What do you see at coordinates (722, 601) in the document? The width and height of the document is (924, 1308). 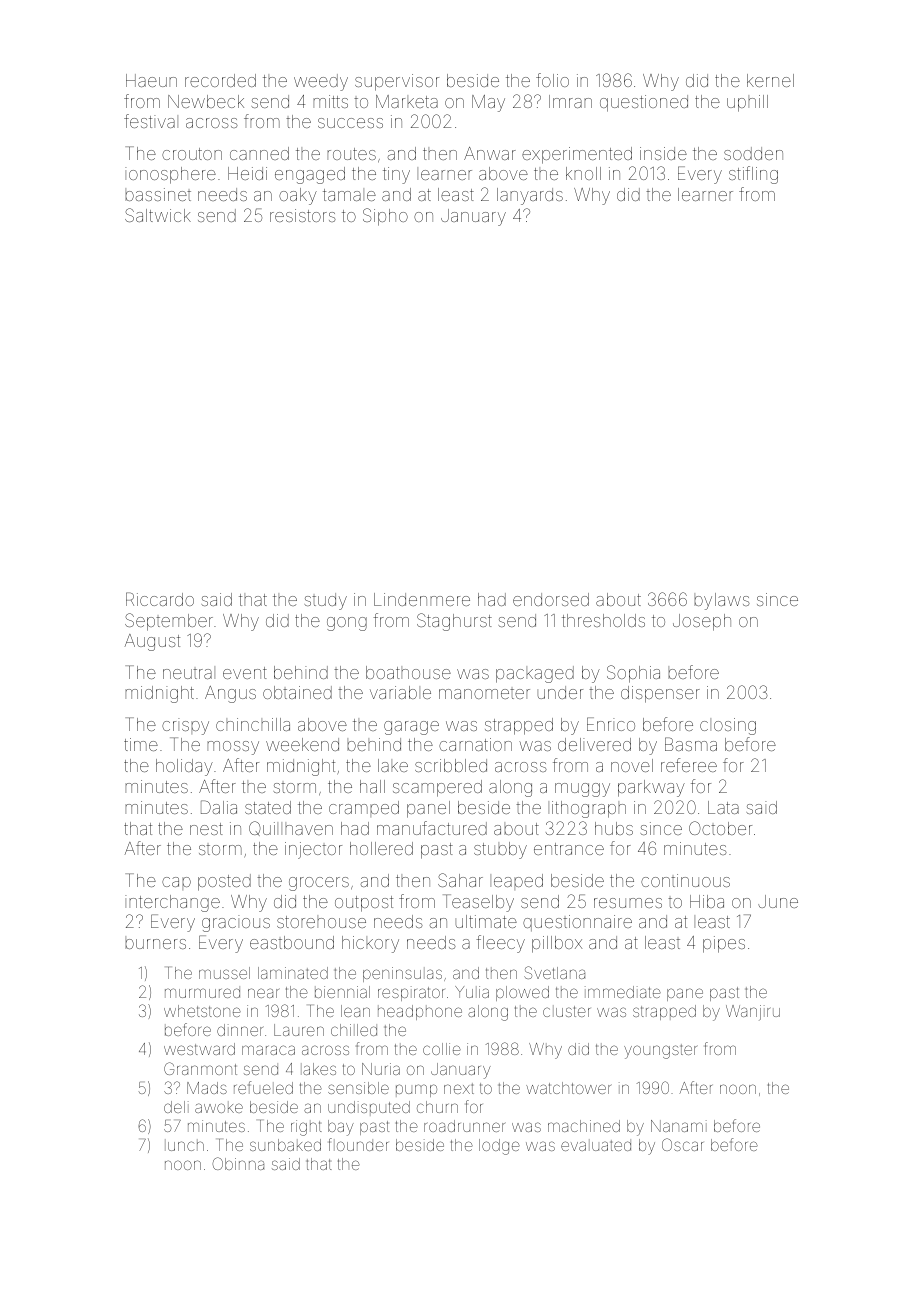 I see `bylaws` at bounding box center [722, 601].
